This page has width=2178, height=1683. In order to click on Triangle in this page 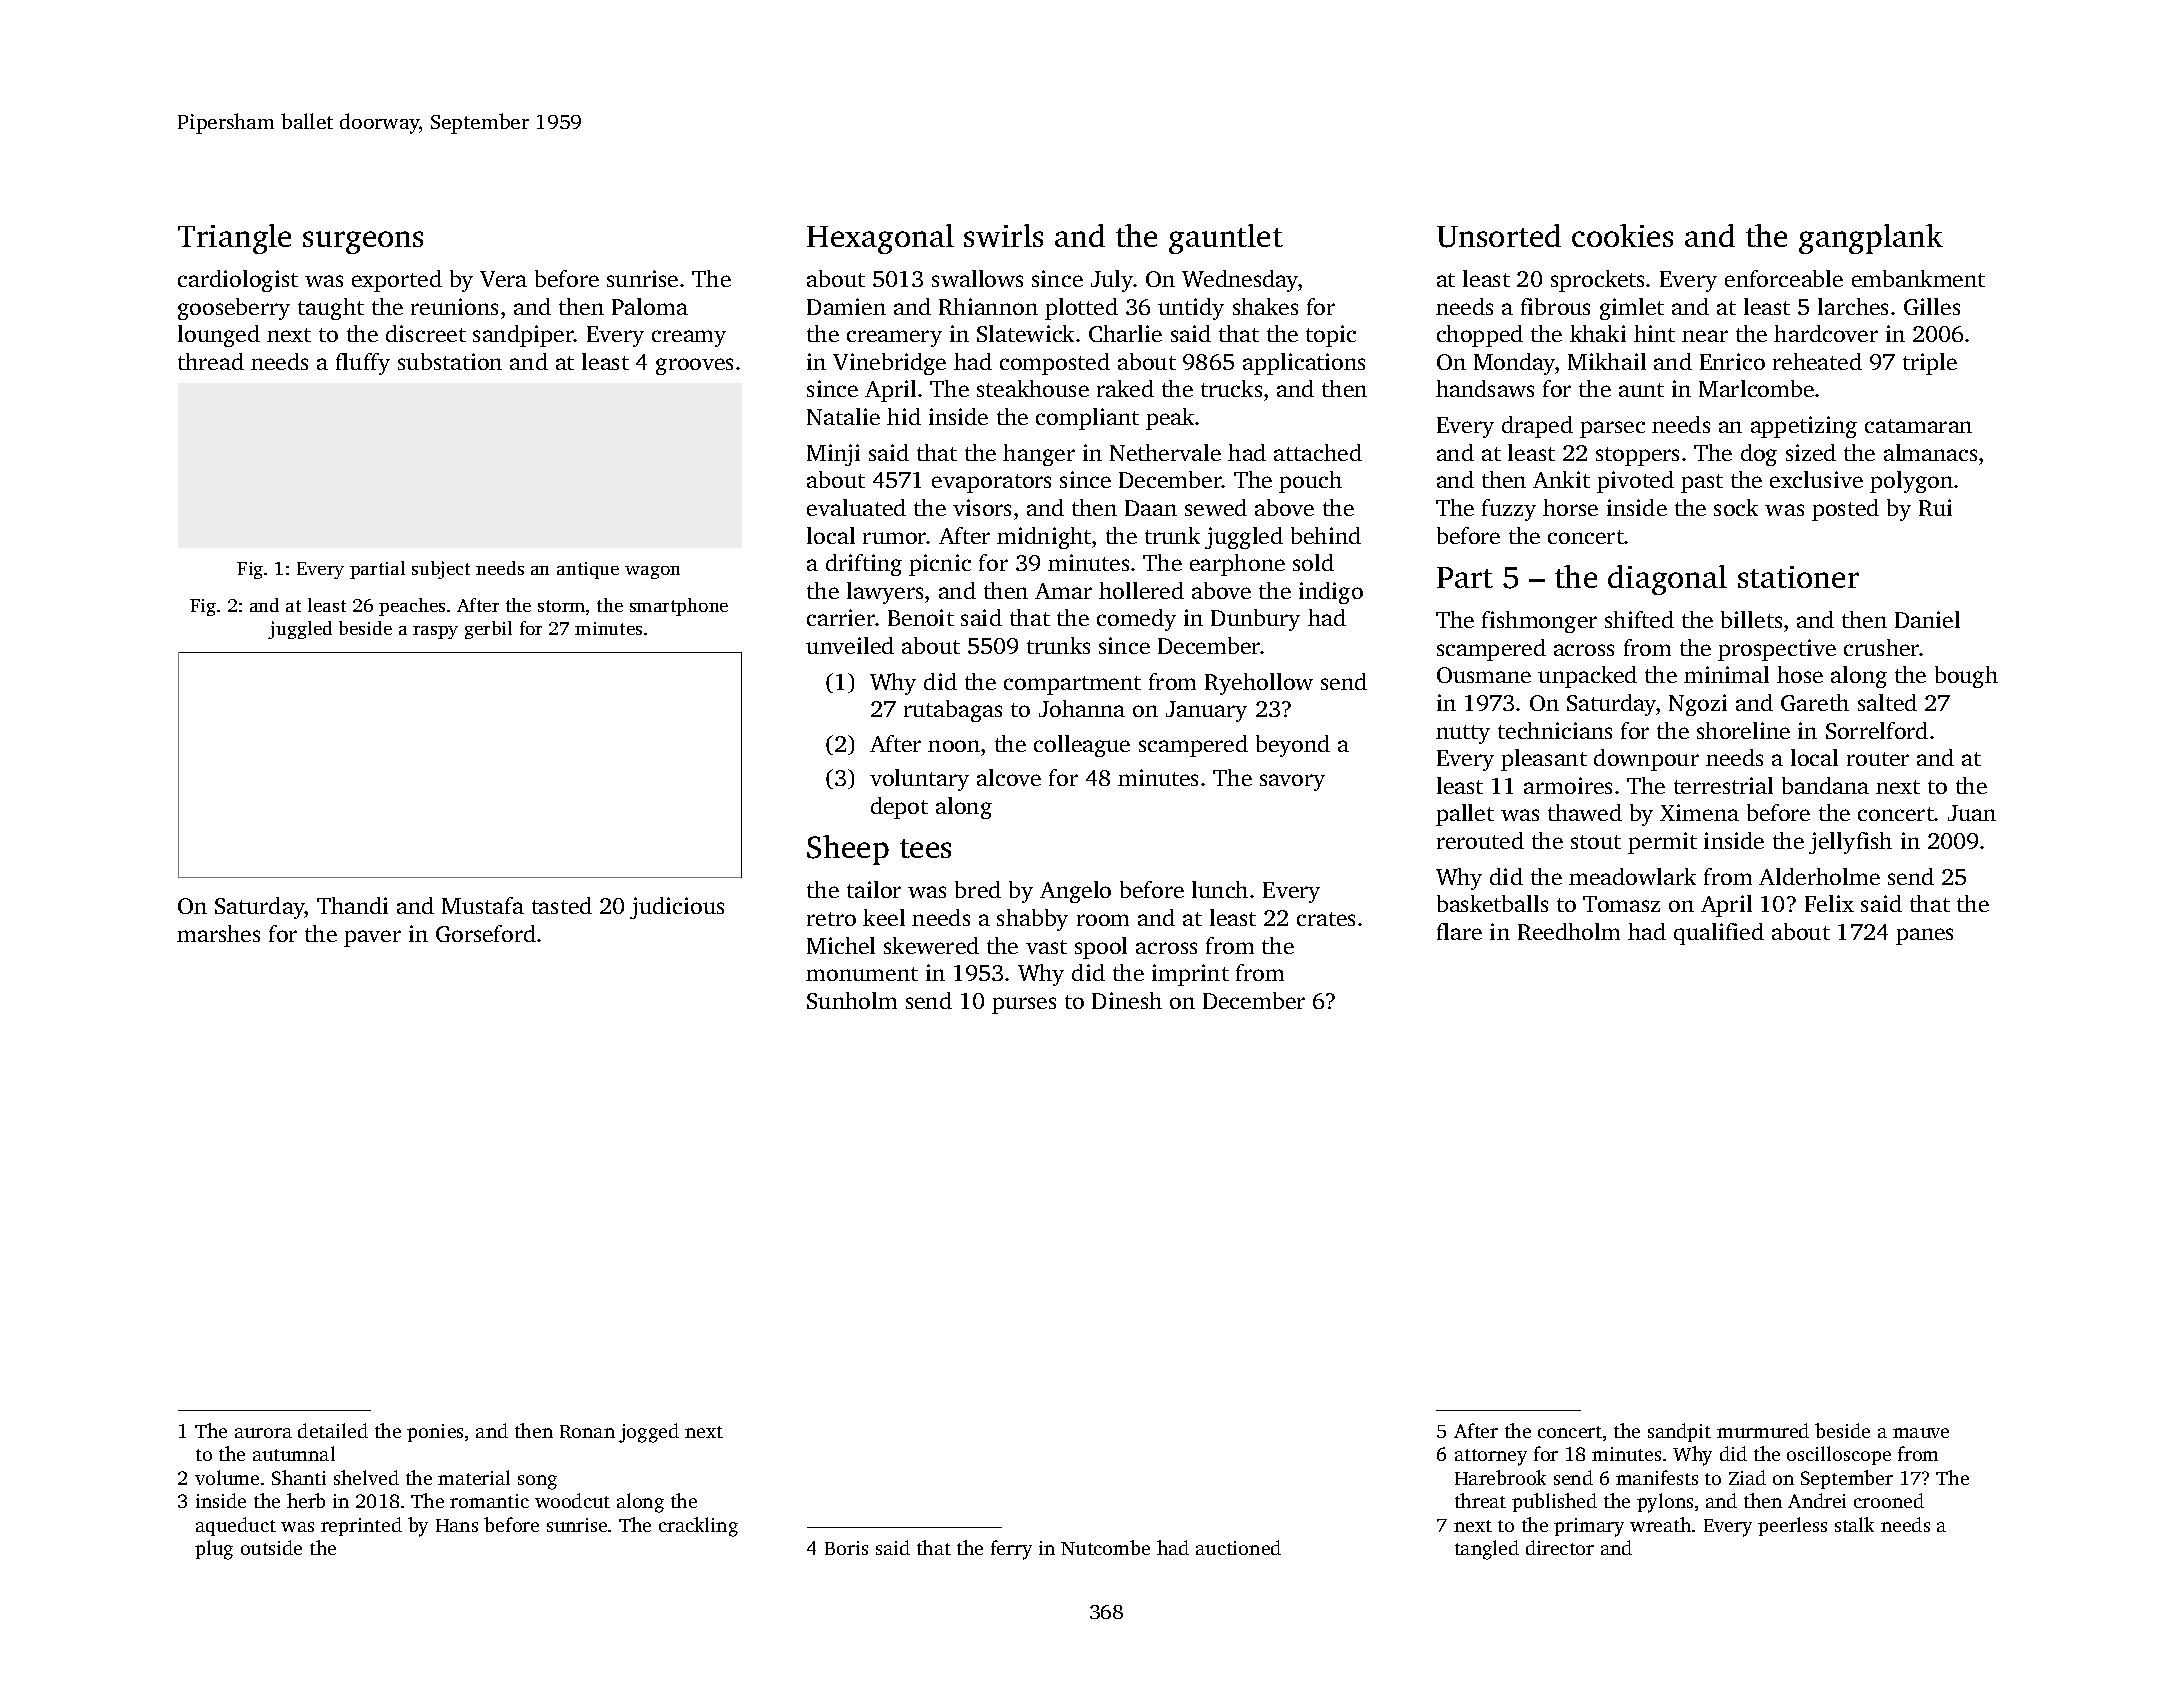, I will do `click(234, 239)`.
